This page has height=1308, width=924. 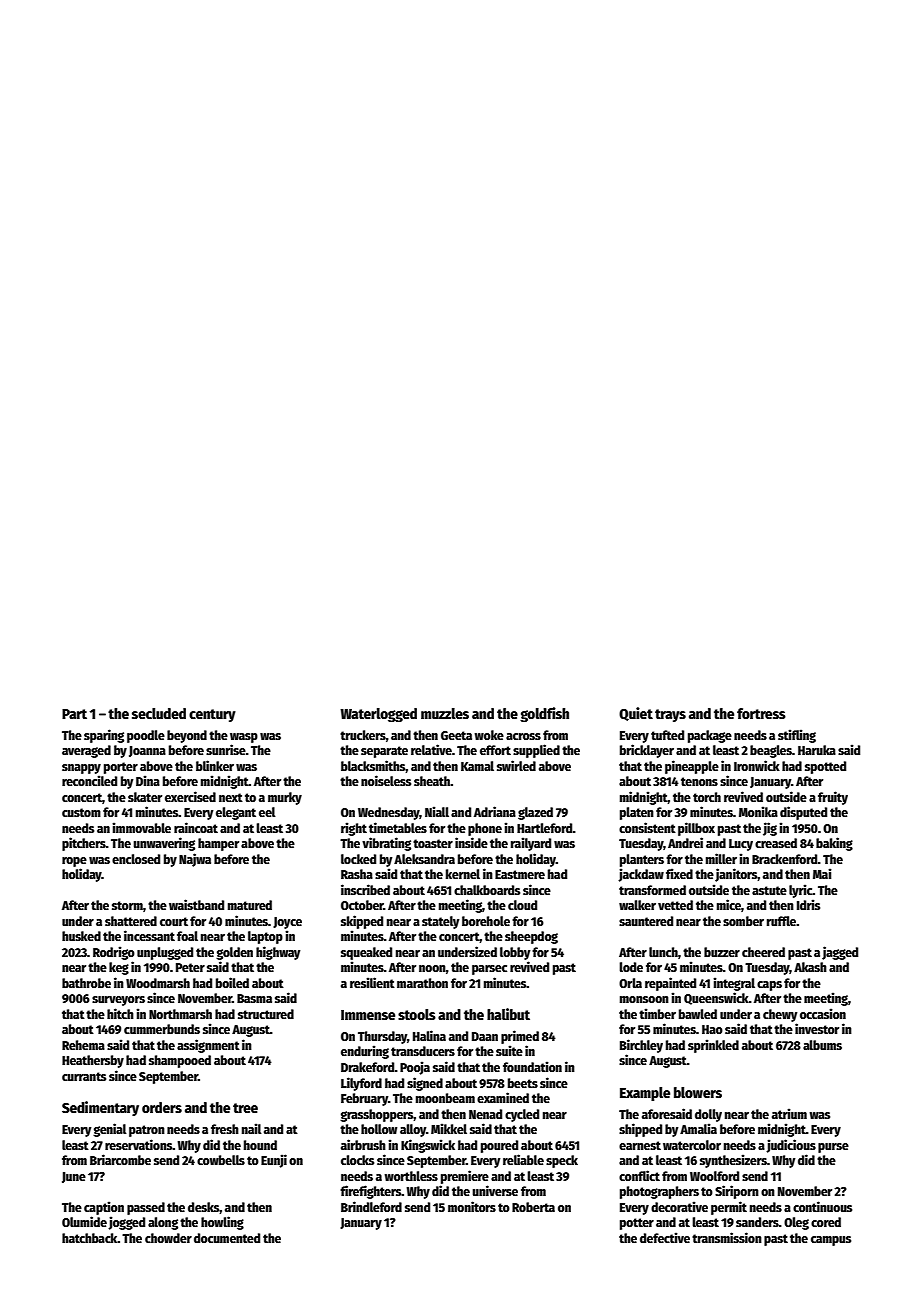 I want to click on muzzles, so click(x=445, y=713).
